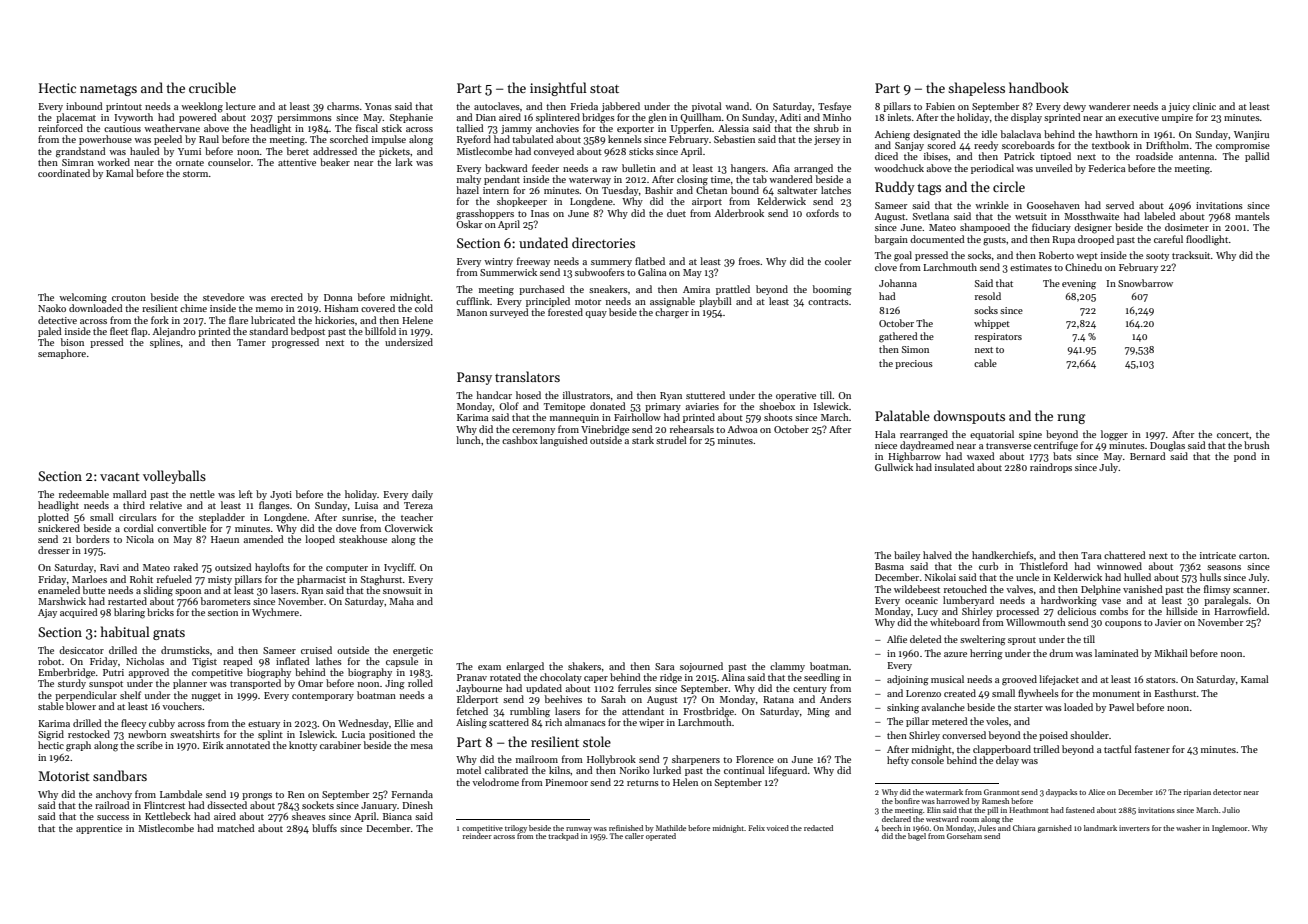 This document has width=1308, height=924. What do you see at coordinates (692, 429) in the document?
I see `rehearsals` at bounding box center [692, 429].
